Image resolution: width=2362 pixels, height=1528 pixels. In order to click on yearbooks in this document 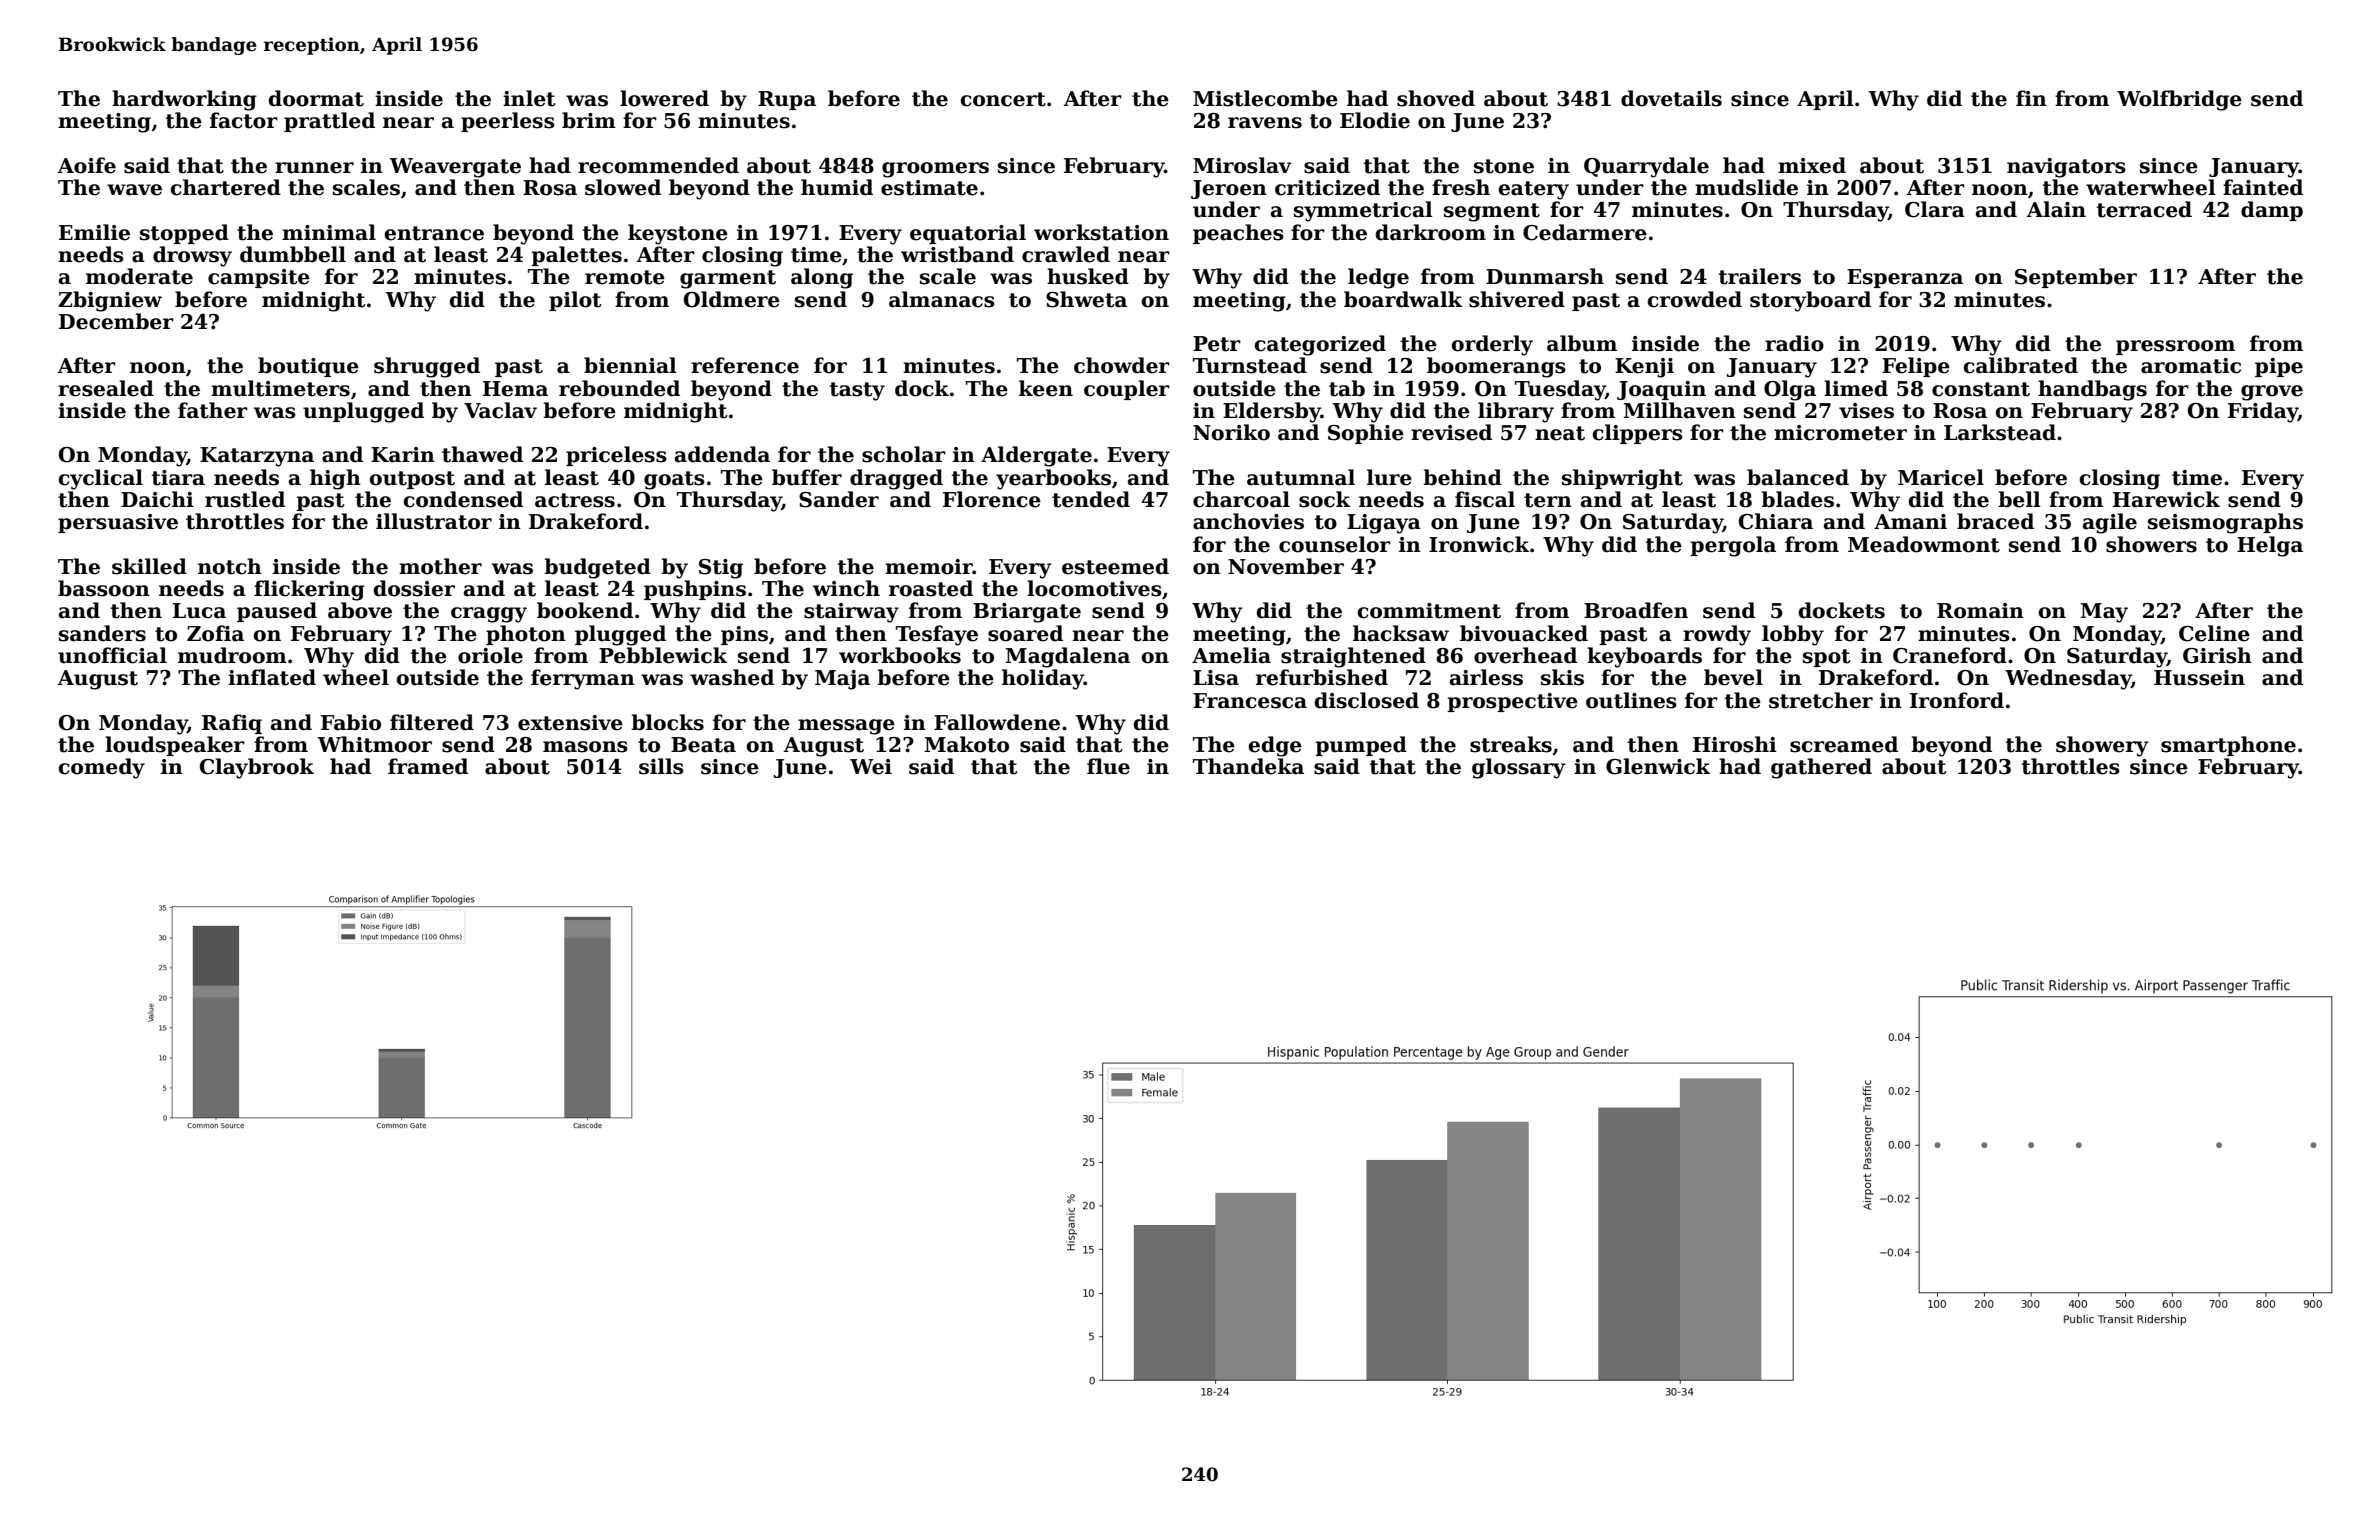, I will do `click(1053, 479)`.
